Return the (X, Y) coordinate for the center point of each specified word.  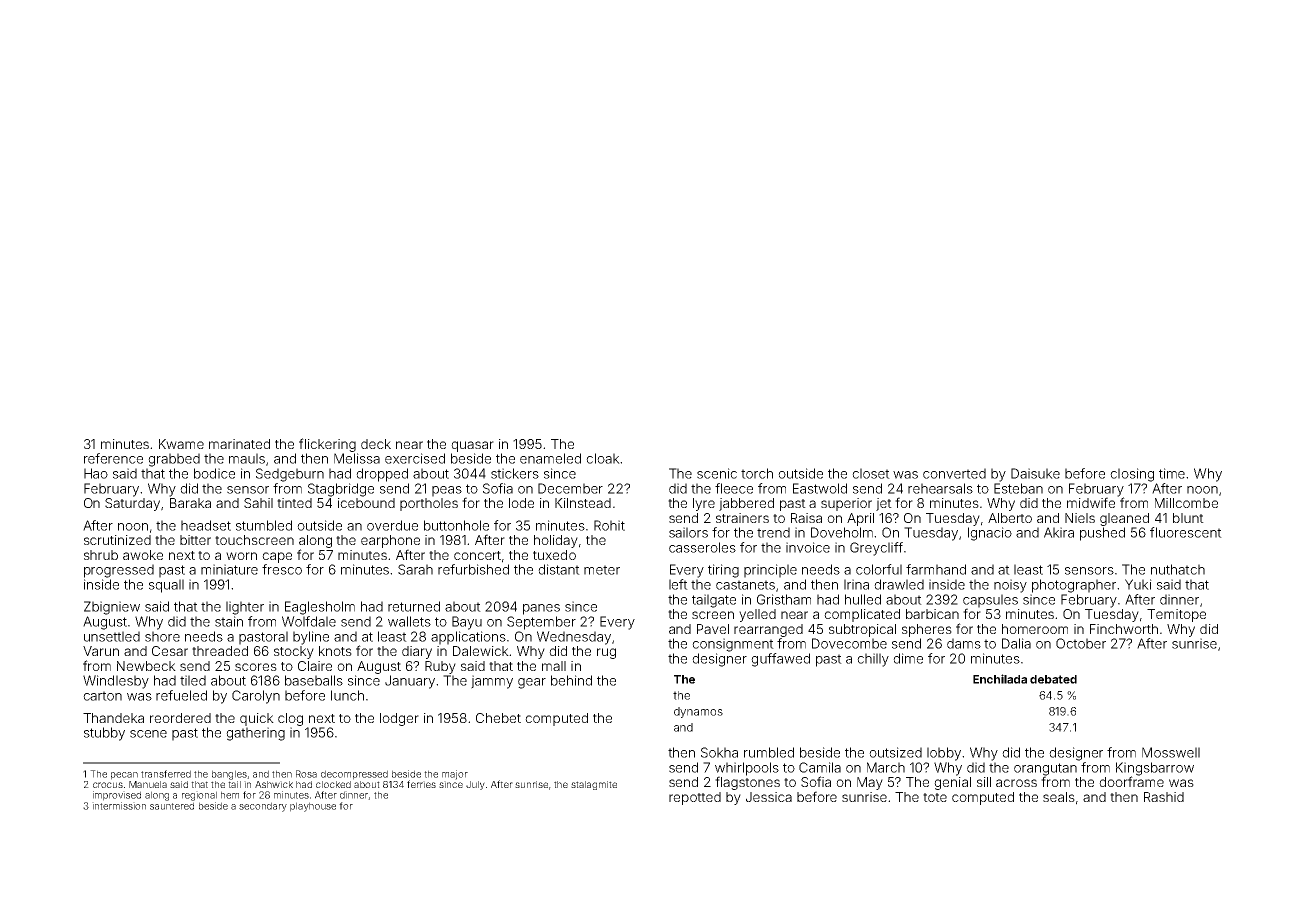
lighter (245, 608)
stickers (515, 473)
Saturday (132, 504)
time (1172, 473)
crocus (108, 785)
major (455, 775)
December (570, 488)
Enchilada (1000, 679)
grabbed (174, 460)
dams (964, 643)
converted (954, 473)
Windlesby (116, 682)
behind (571, 680)
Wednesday (574, 638)
